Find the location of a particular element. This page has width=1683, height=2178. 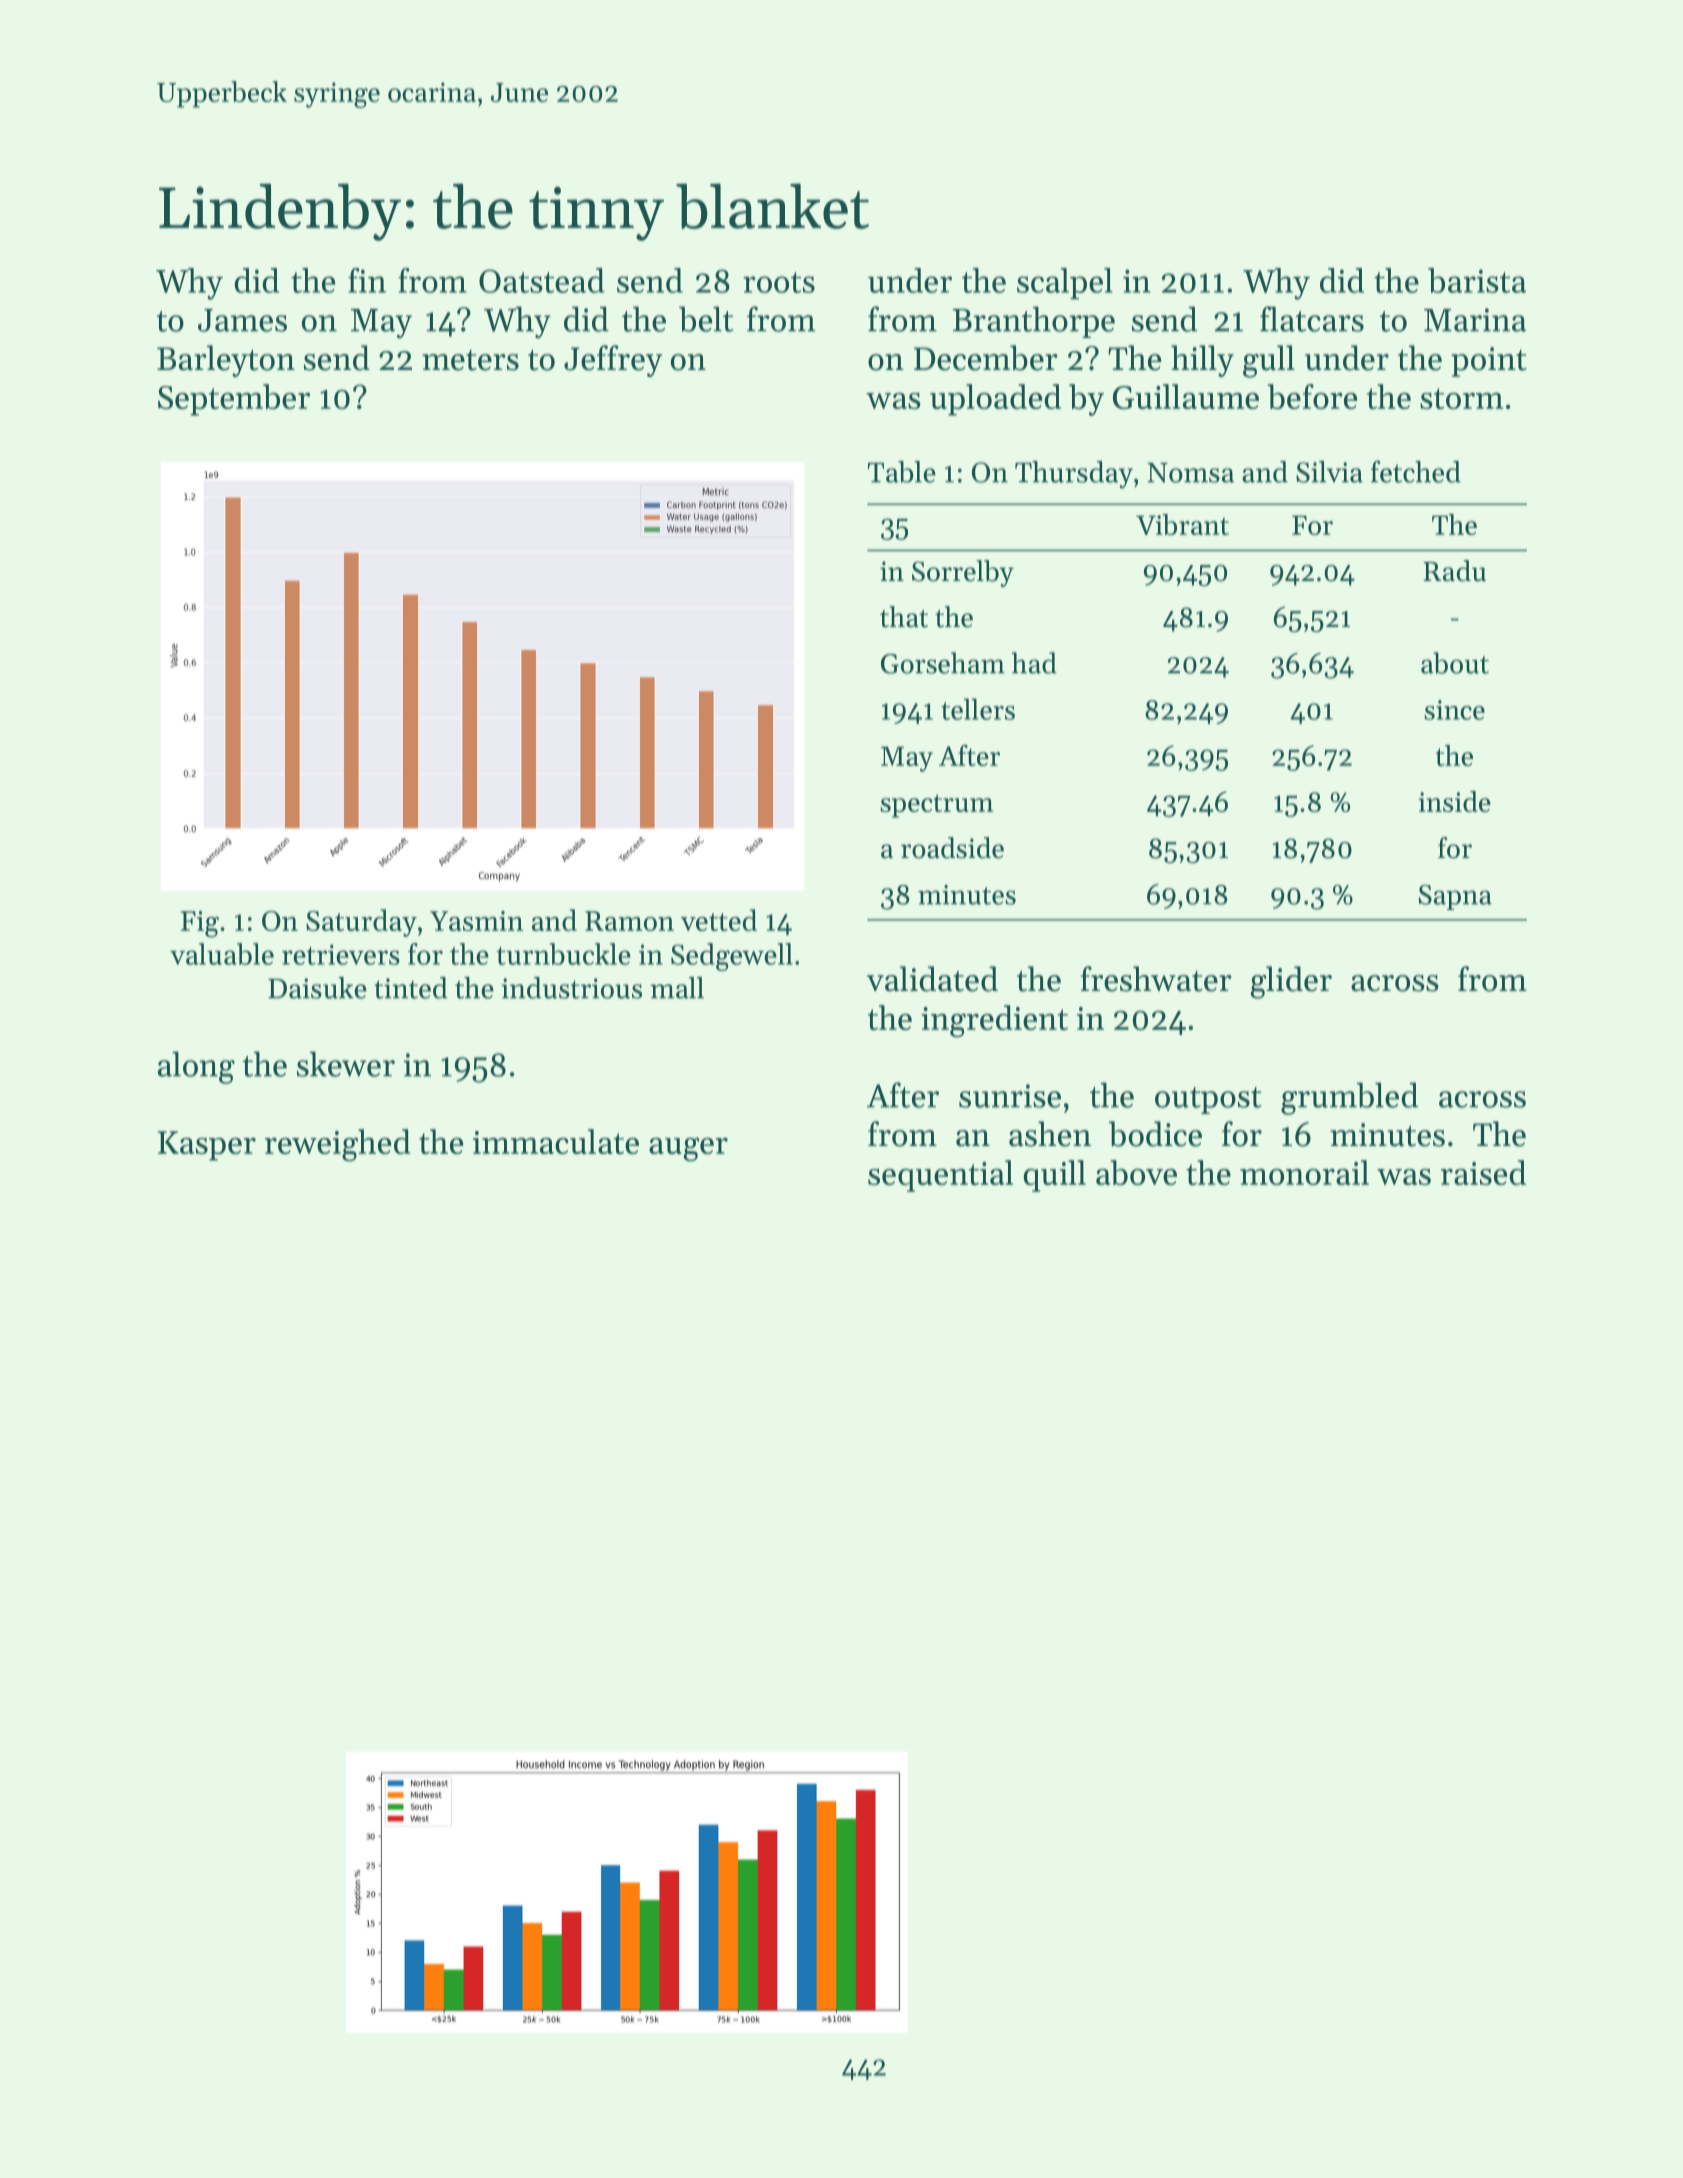

sequential is located at coordinates (940, 1176).
